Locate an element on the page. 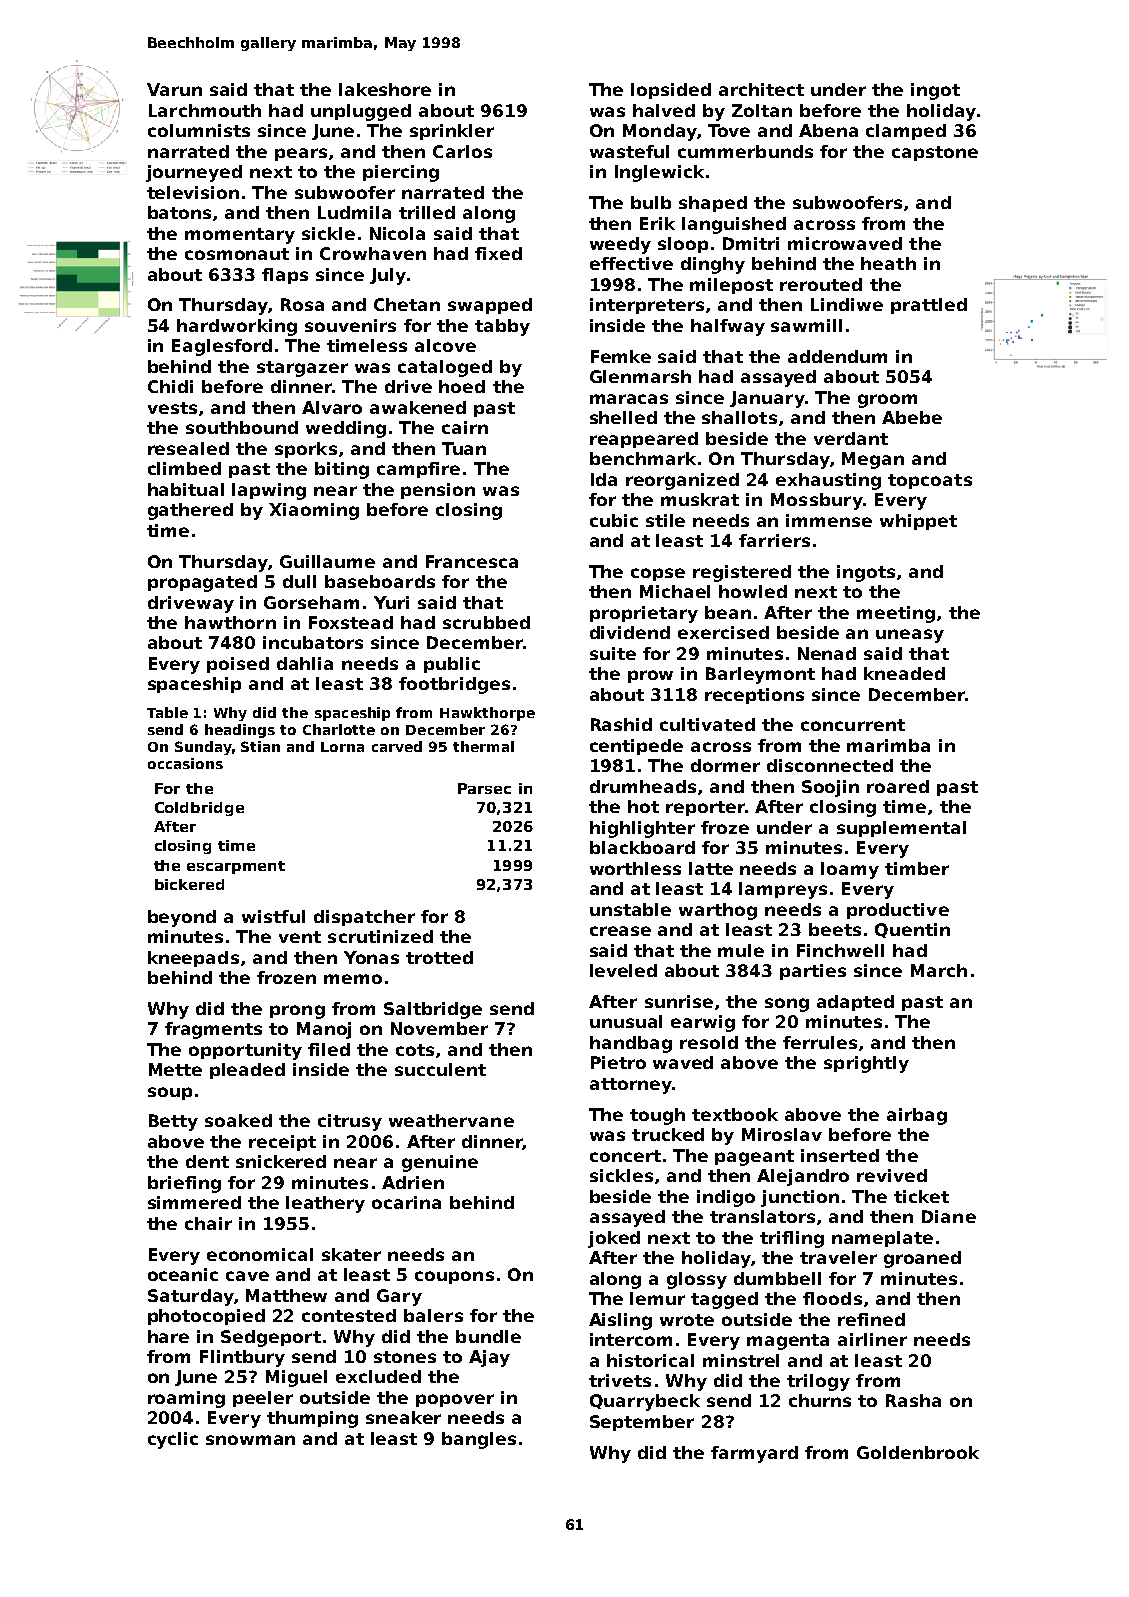  Chidi is located at coordinates (170, 386).
